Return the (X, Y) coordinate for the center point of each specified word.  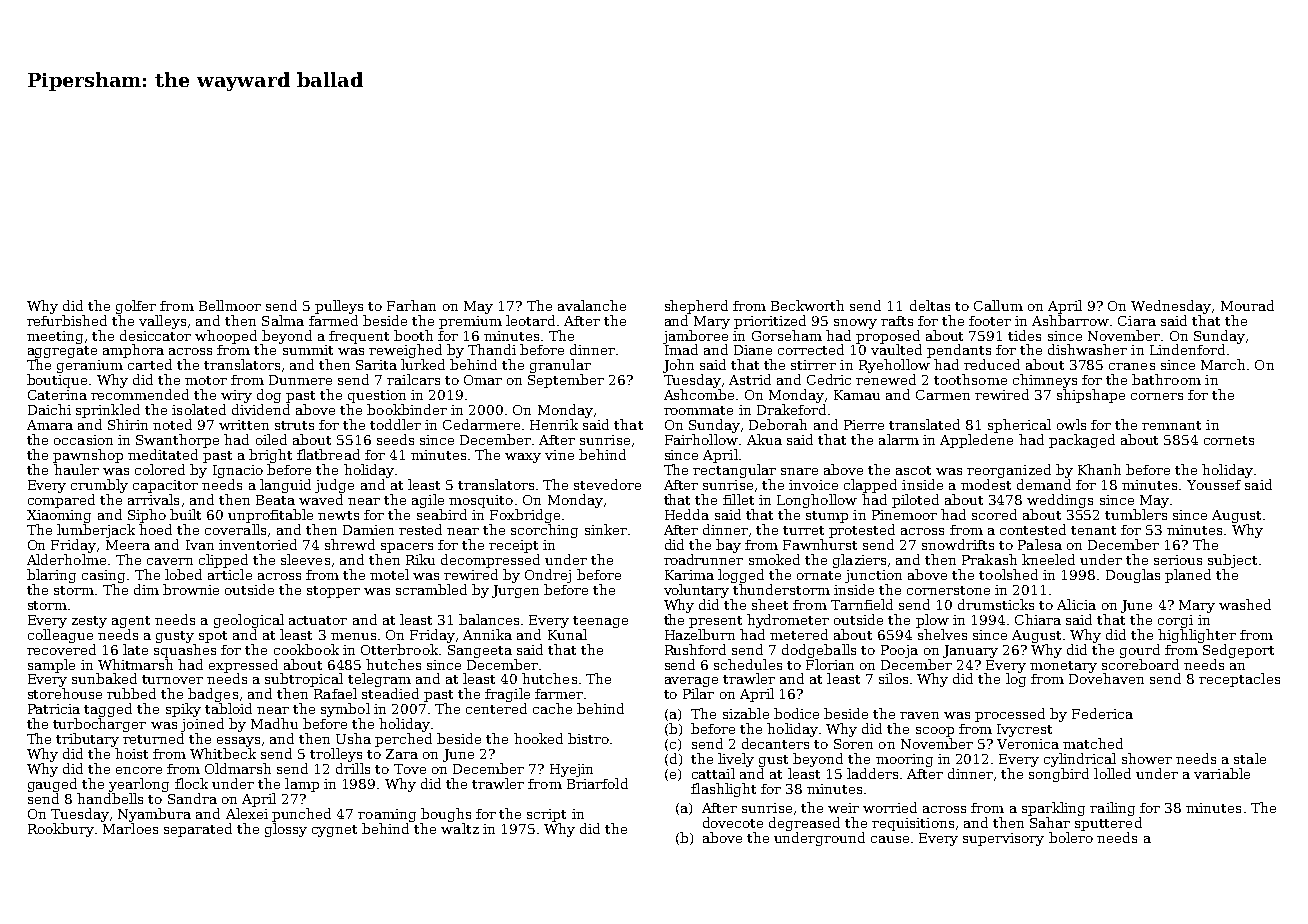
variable (1222, 773)
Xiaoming (59, 516)
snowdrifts (958, 544)
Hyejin (571, 770)
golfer (136, 307)
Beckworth (807, 305)
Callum (998, 305)
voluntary (696, 591)
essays (238, 742)
